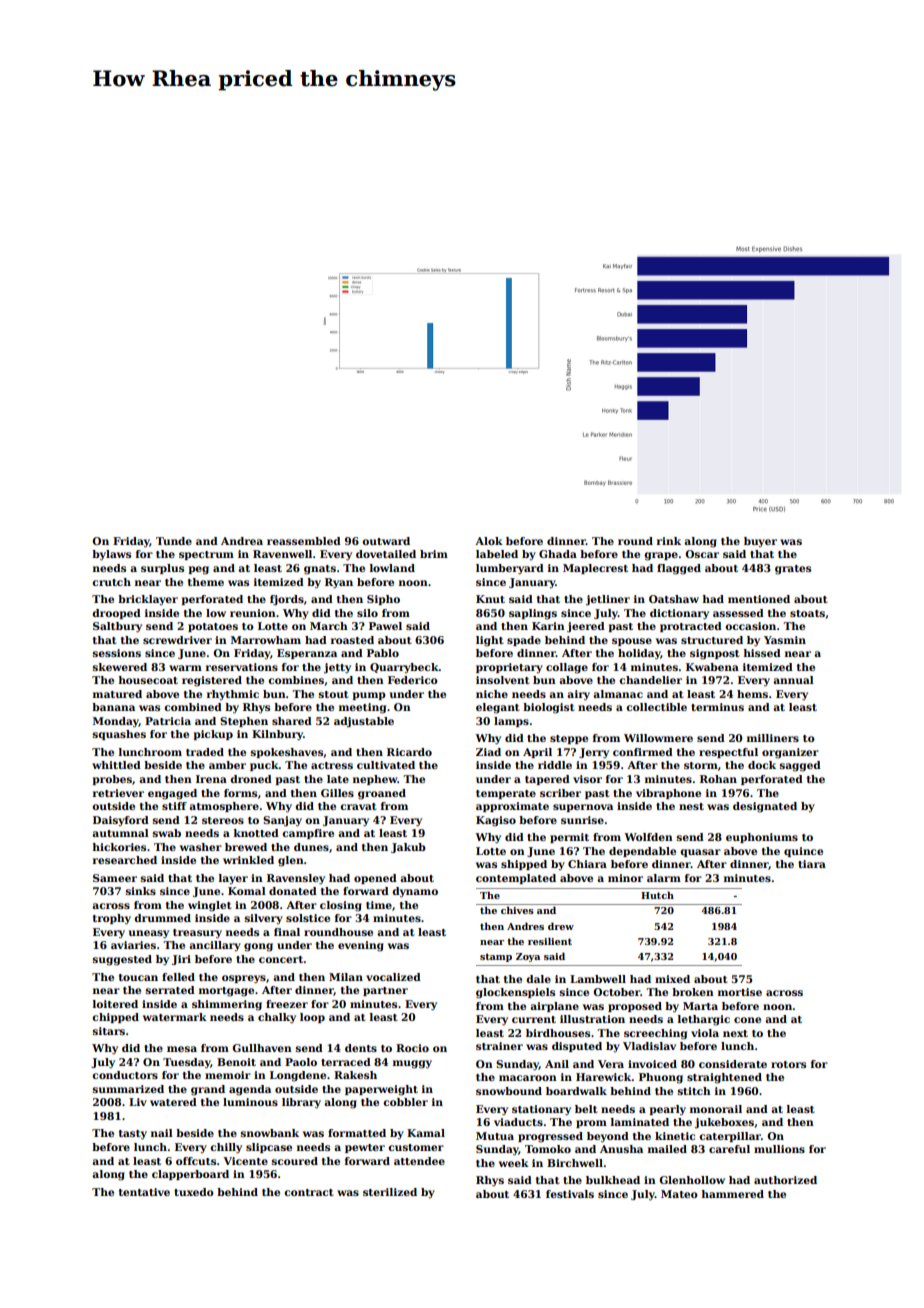 This screenshot has width=924, height=1308. I want to click on Alok, so click(489, 541).
